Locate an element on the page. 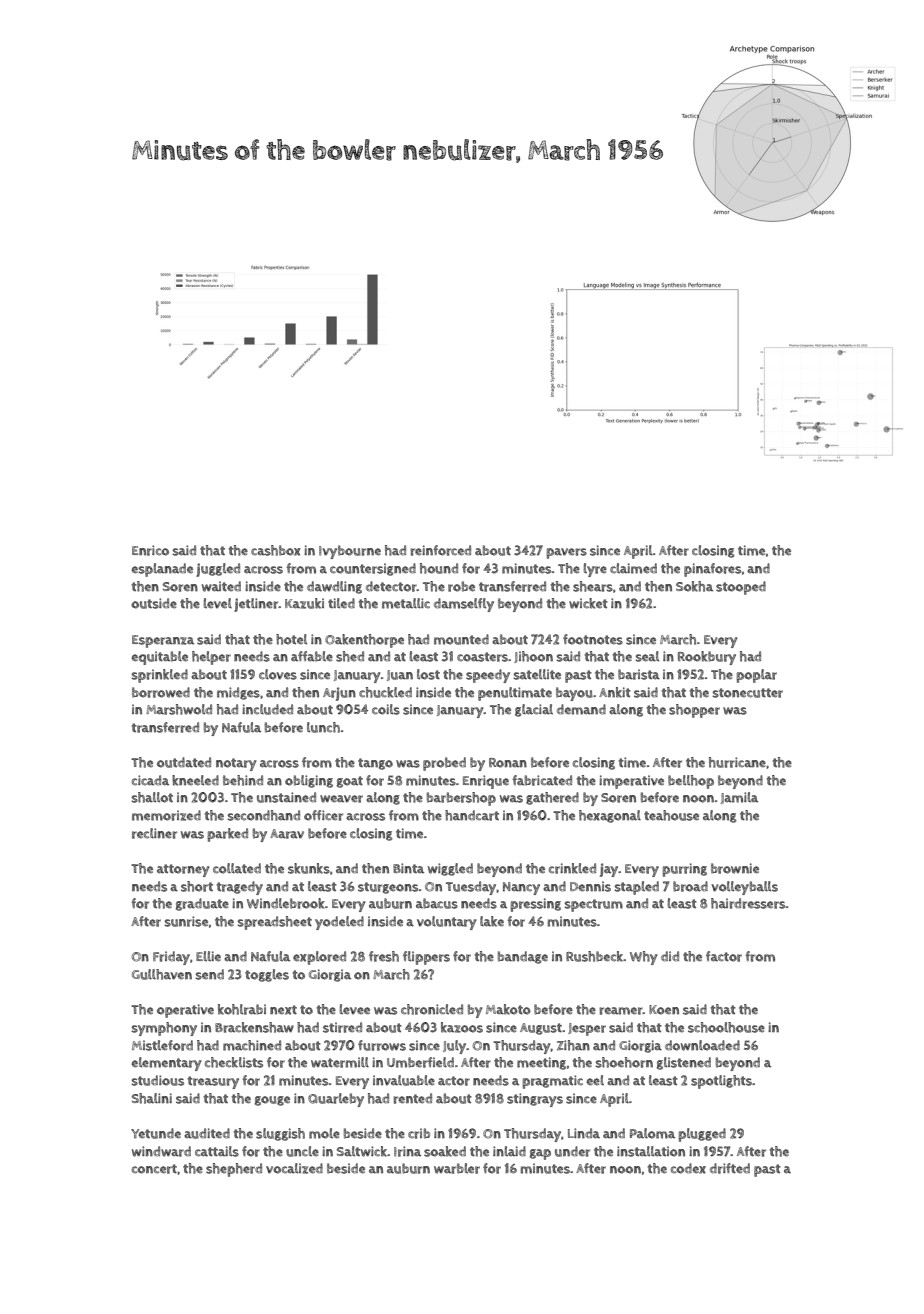 The width and height of the image is (924, 1314). Gullhaven is located at coordinates (162, 974).
